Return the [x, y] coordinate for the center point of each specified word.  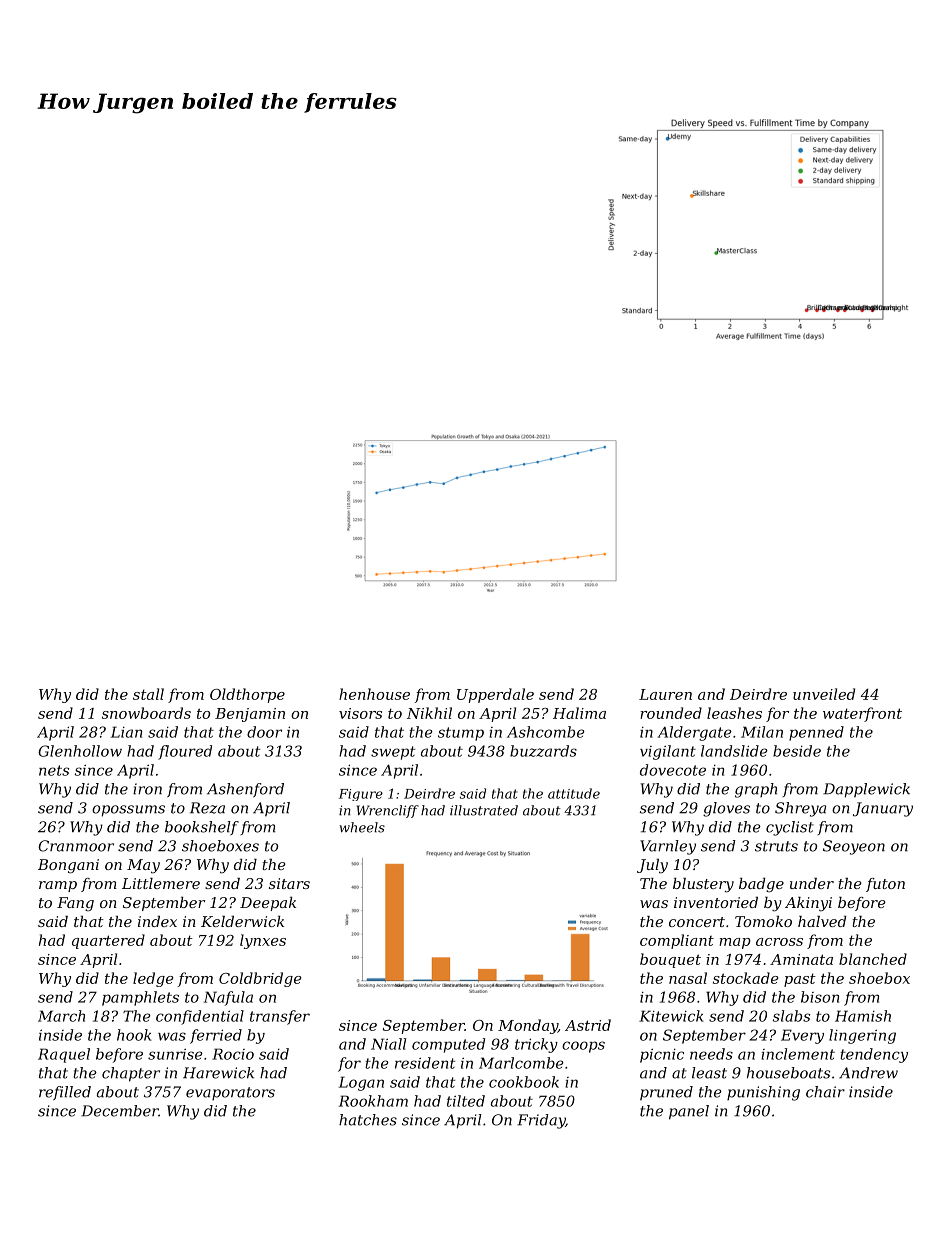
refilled [65, 1093]
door [264, 732]
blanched [873, 959]
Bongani [68, 866]
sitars [289, 883]
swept [393, 753]
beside [797, 751]
